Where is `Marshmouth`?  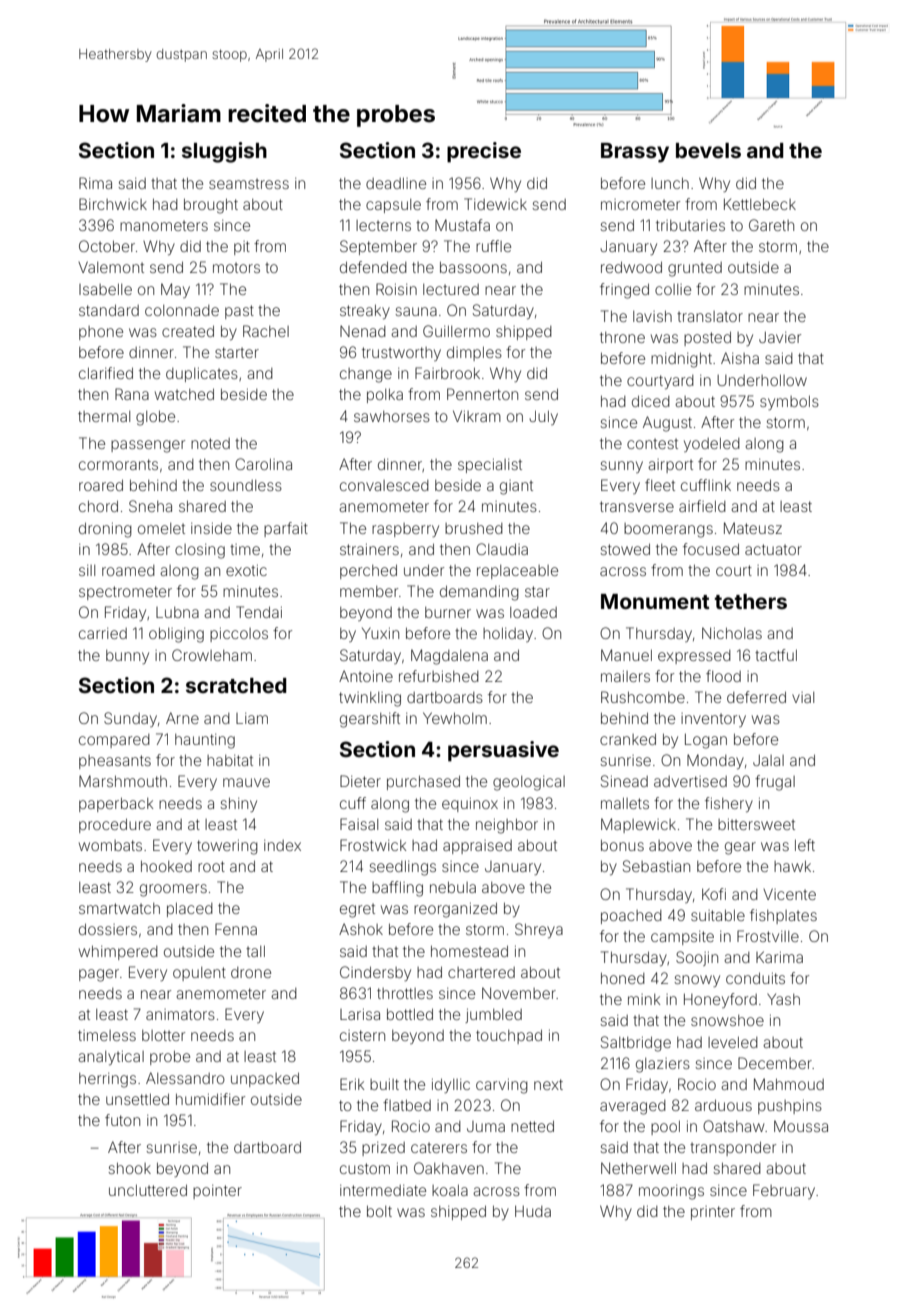 Marshmouth is located at coordinates (123, 781).
